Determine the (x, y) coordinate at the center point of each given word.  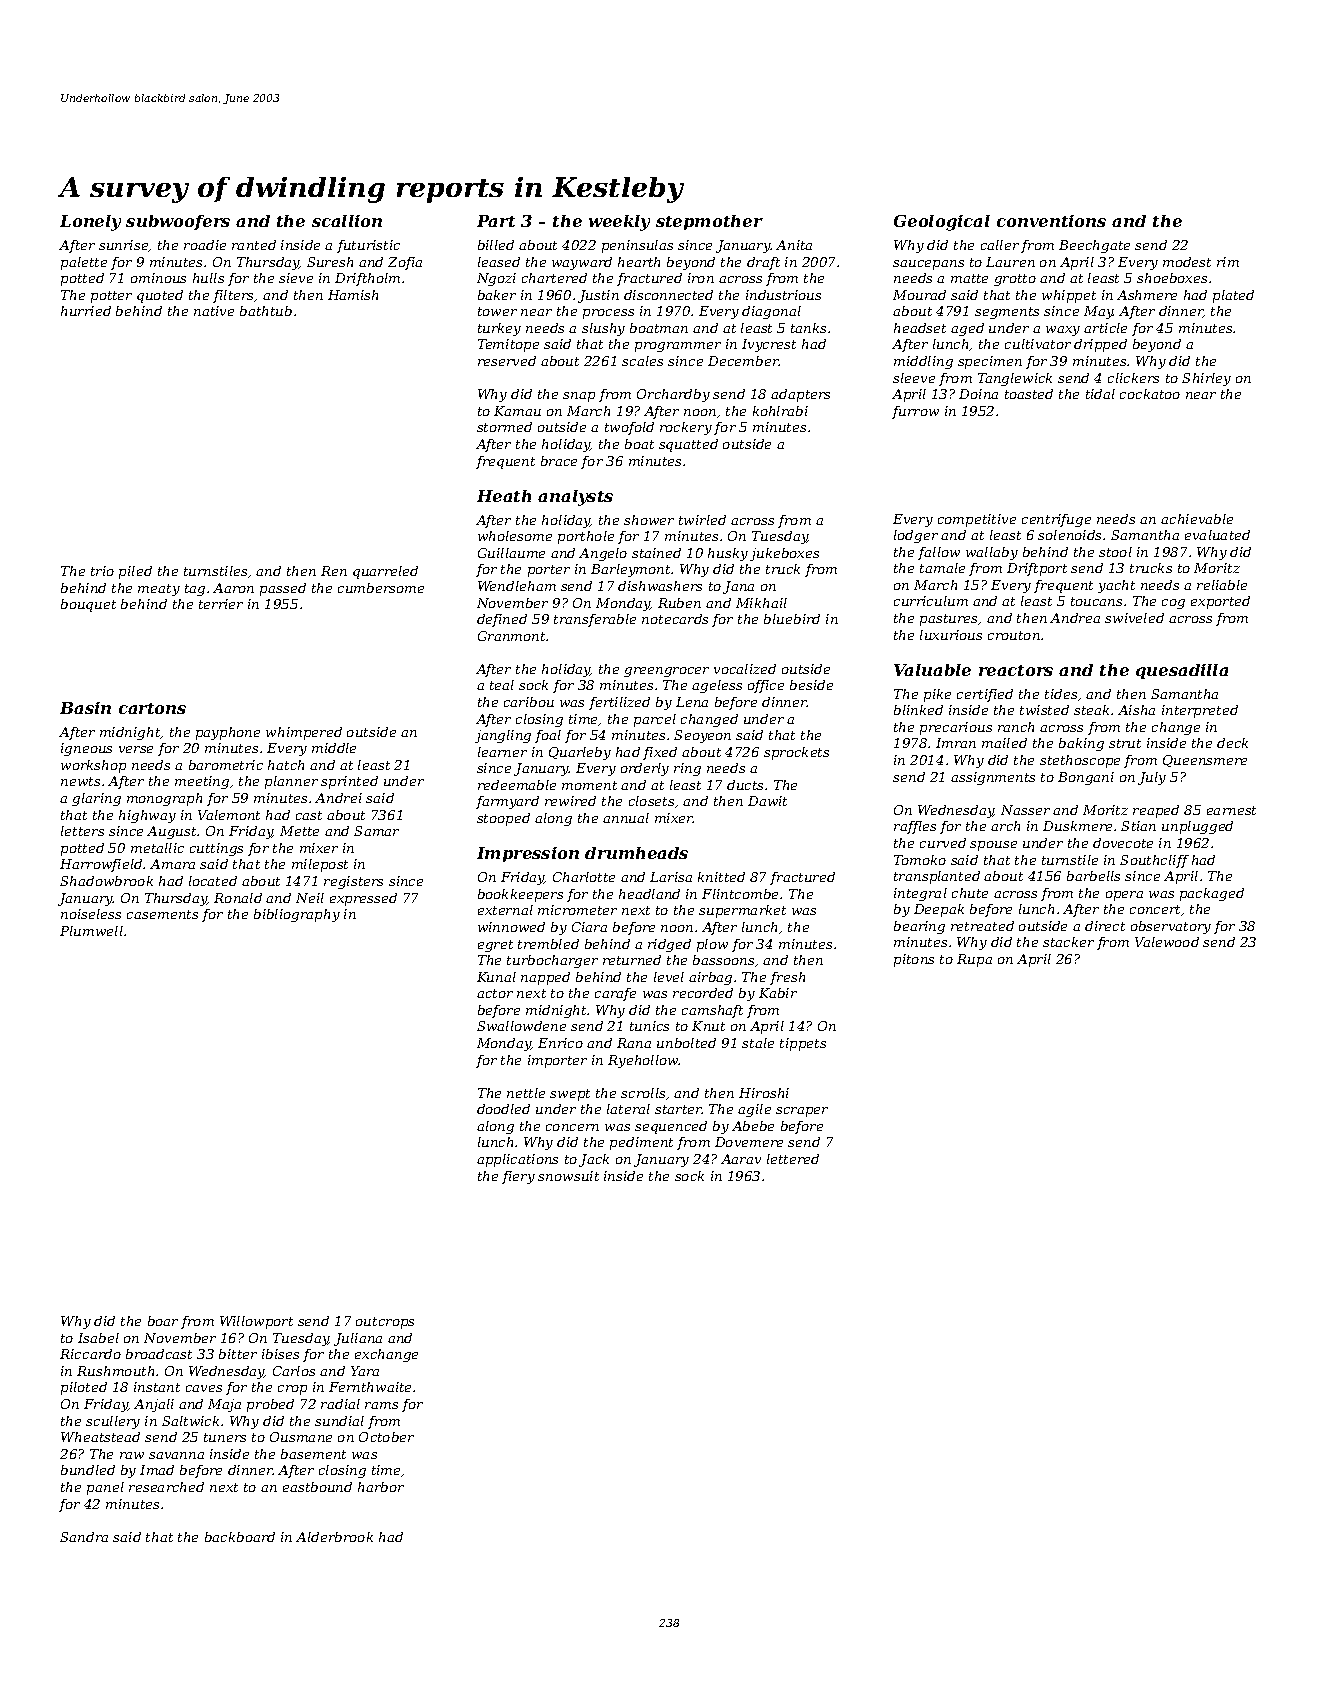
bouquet (88, 605)
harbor (381, 1487)
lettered (793, 1159)
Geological (942, 223)
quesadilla (1182, 671)
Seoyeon (702, 736)
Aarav (741, 1159)
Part (496, 221)
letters (82, 831)
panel (105, 1488)
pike (937, 695)
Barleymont (630, 570)
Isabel (98, 1338)
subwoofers (178, 222)
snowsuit (568, 1176)
